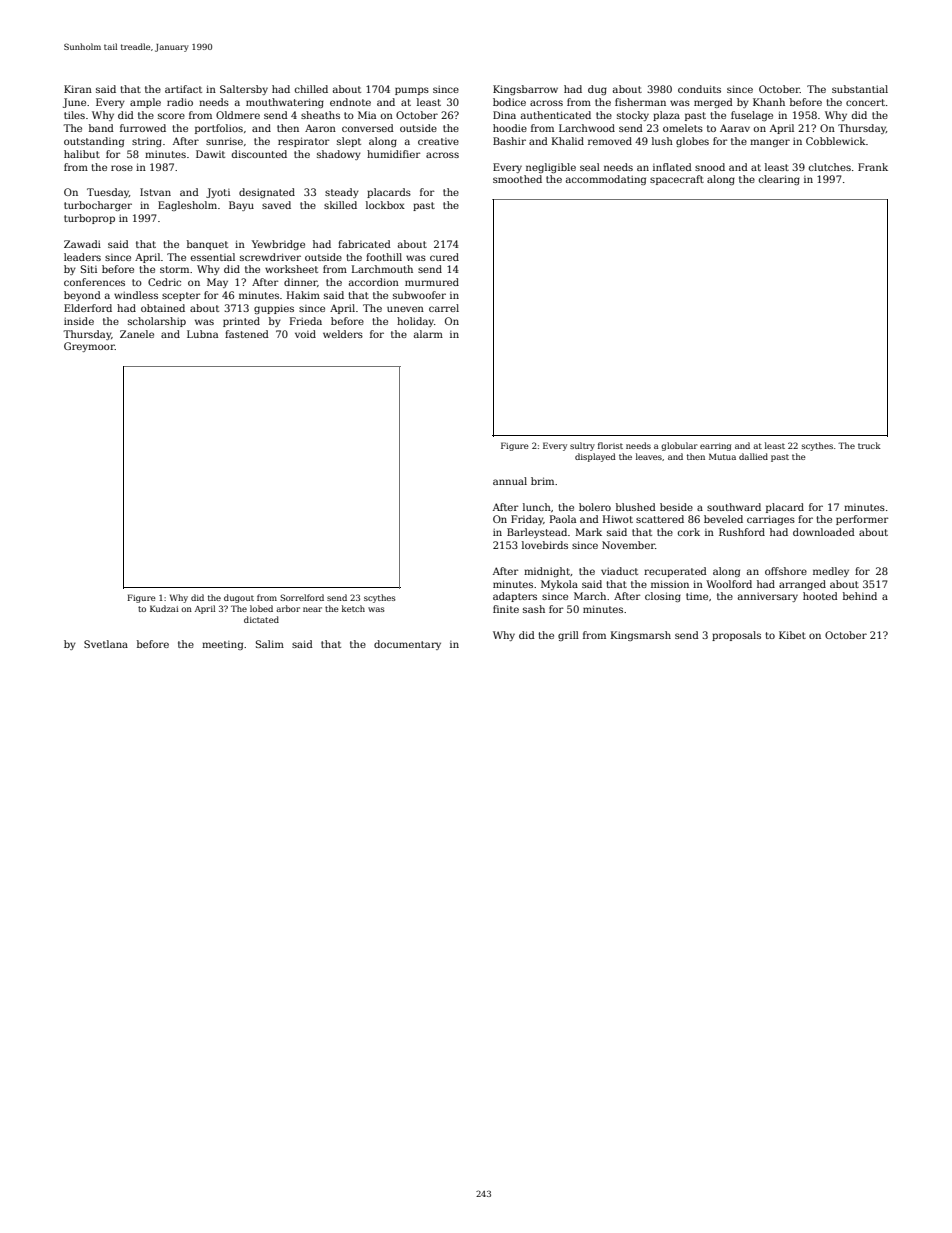 Image resolution: width=952 pixels, height=1233 pixels. Describe the element at coordinates (736, 636) in the screenshot. I see `proposals` at that location.
